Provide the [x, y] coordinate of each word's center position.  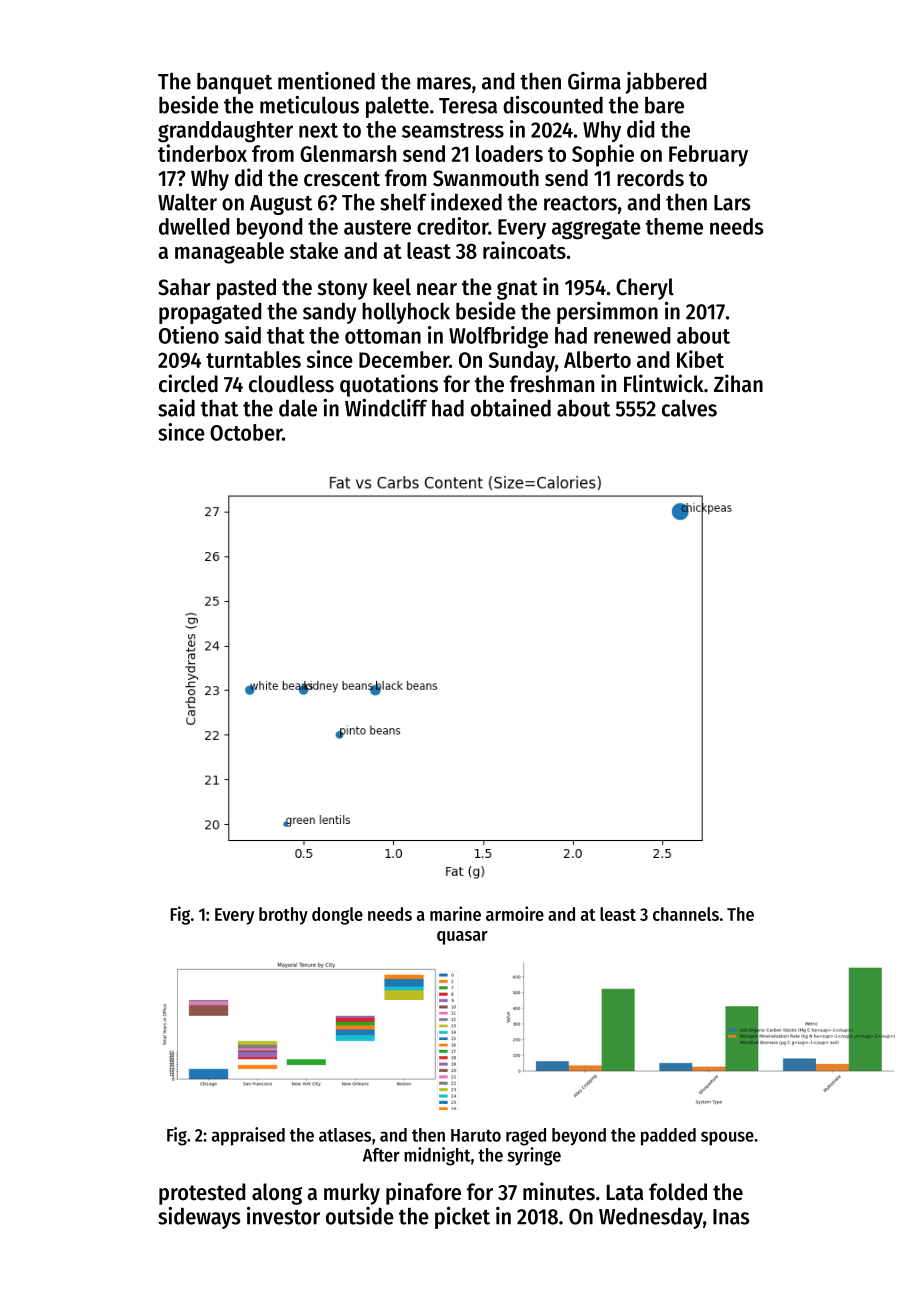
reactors [580, 203]
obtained [511, 408]
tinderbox [202, 153]
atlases [345, 1135]
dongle [337, 916]
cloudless [291, 384]
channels [686, 914]
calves [689, 408]
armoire [515, 913]
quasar [462, 938]
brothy [283, 916]
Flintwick [664, 383]
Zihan [738, 383]
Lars [732, 203]
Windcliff [386, 408]
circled [188, 383]
